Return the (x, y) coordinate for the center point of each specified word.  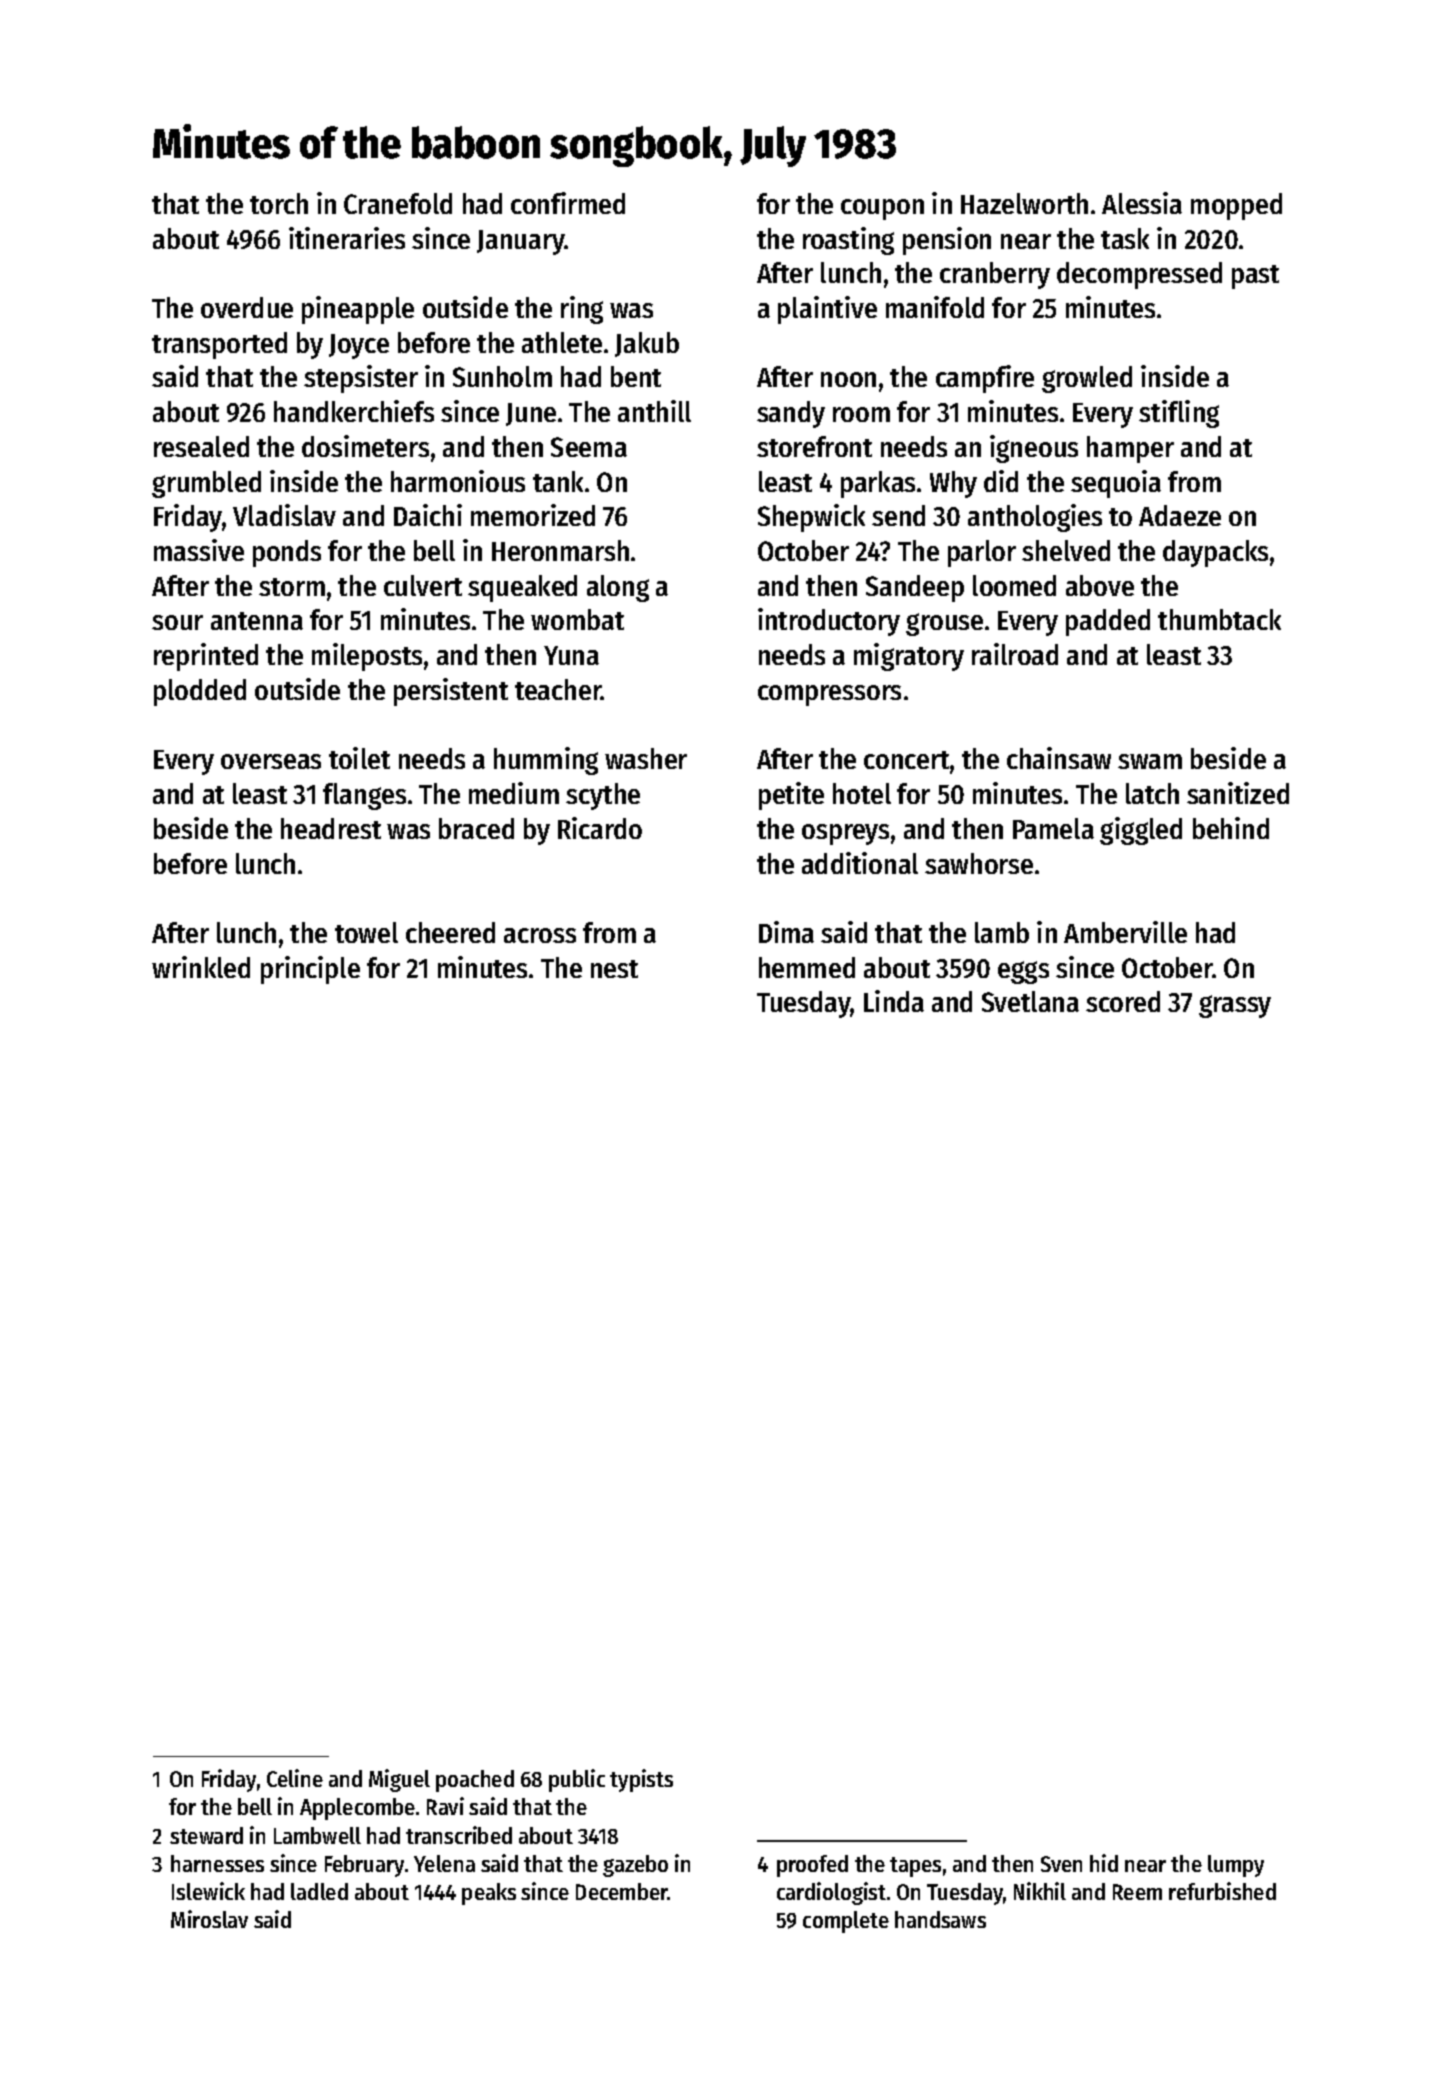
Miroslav (209, 1919)
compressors (829, 695)
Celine (295, 1778)
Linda (894, 1001)
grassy (1235, 1006)
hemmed (807, 967)
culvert (423, 585)
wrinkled (201, 967)
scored (1123, 1001)
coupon (882, 209)
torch (279, 203)
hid (1104, 1863)
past (1255, 277)
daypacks (1215, 553)
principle (310, 970)
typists (641, 1780)
